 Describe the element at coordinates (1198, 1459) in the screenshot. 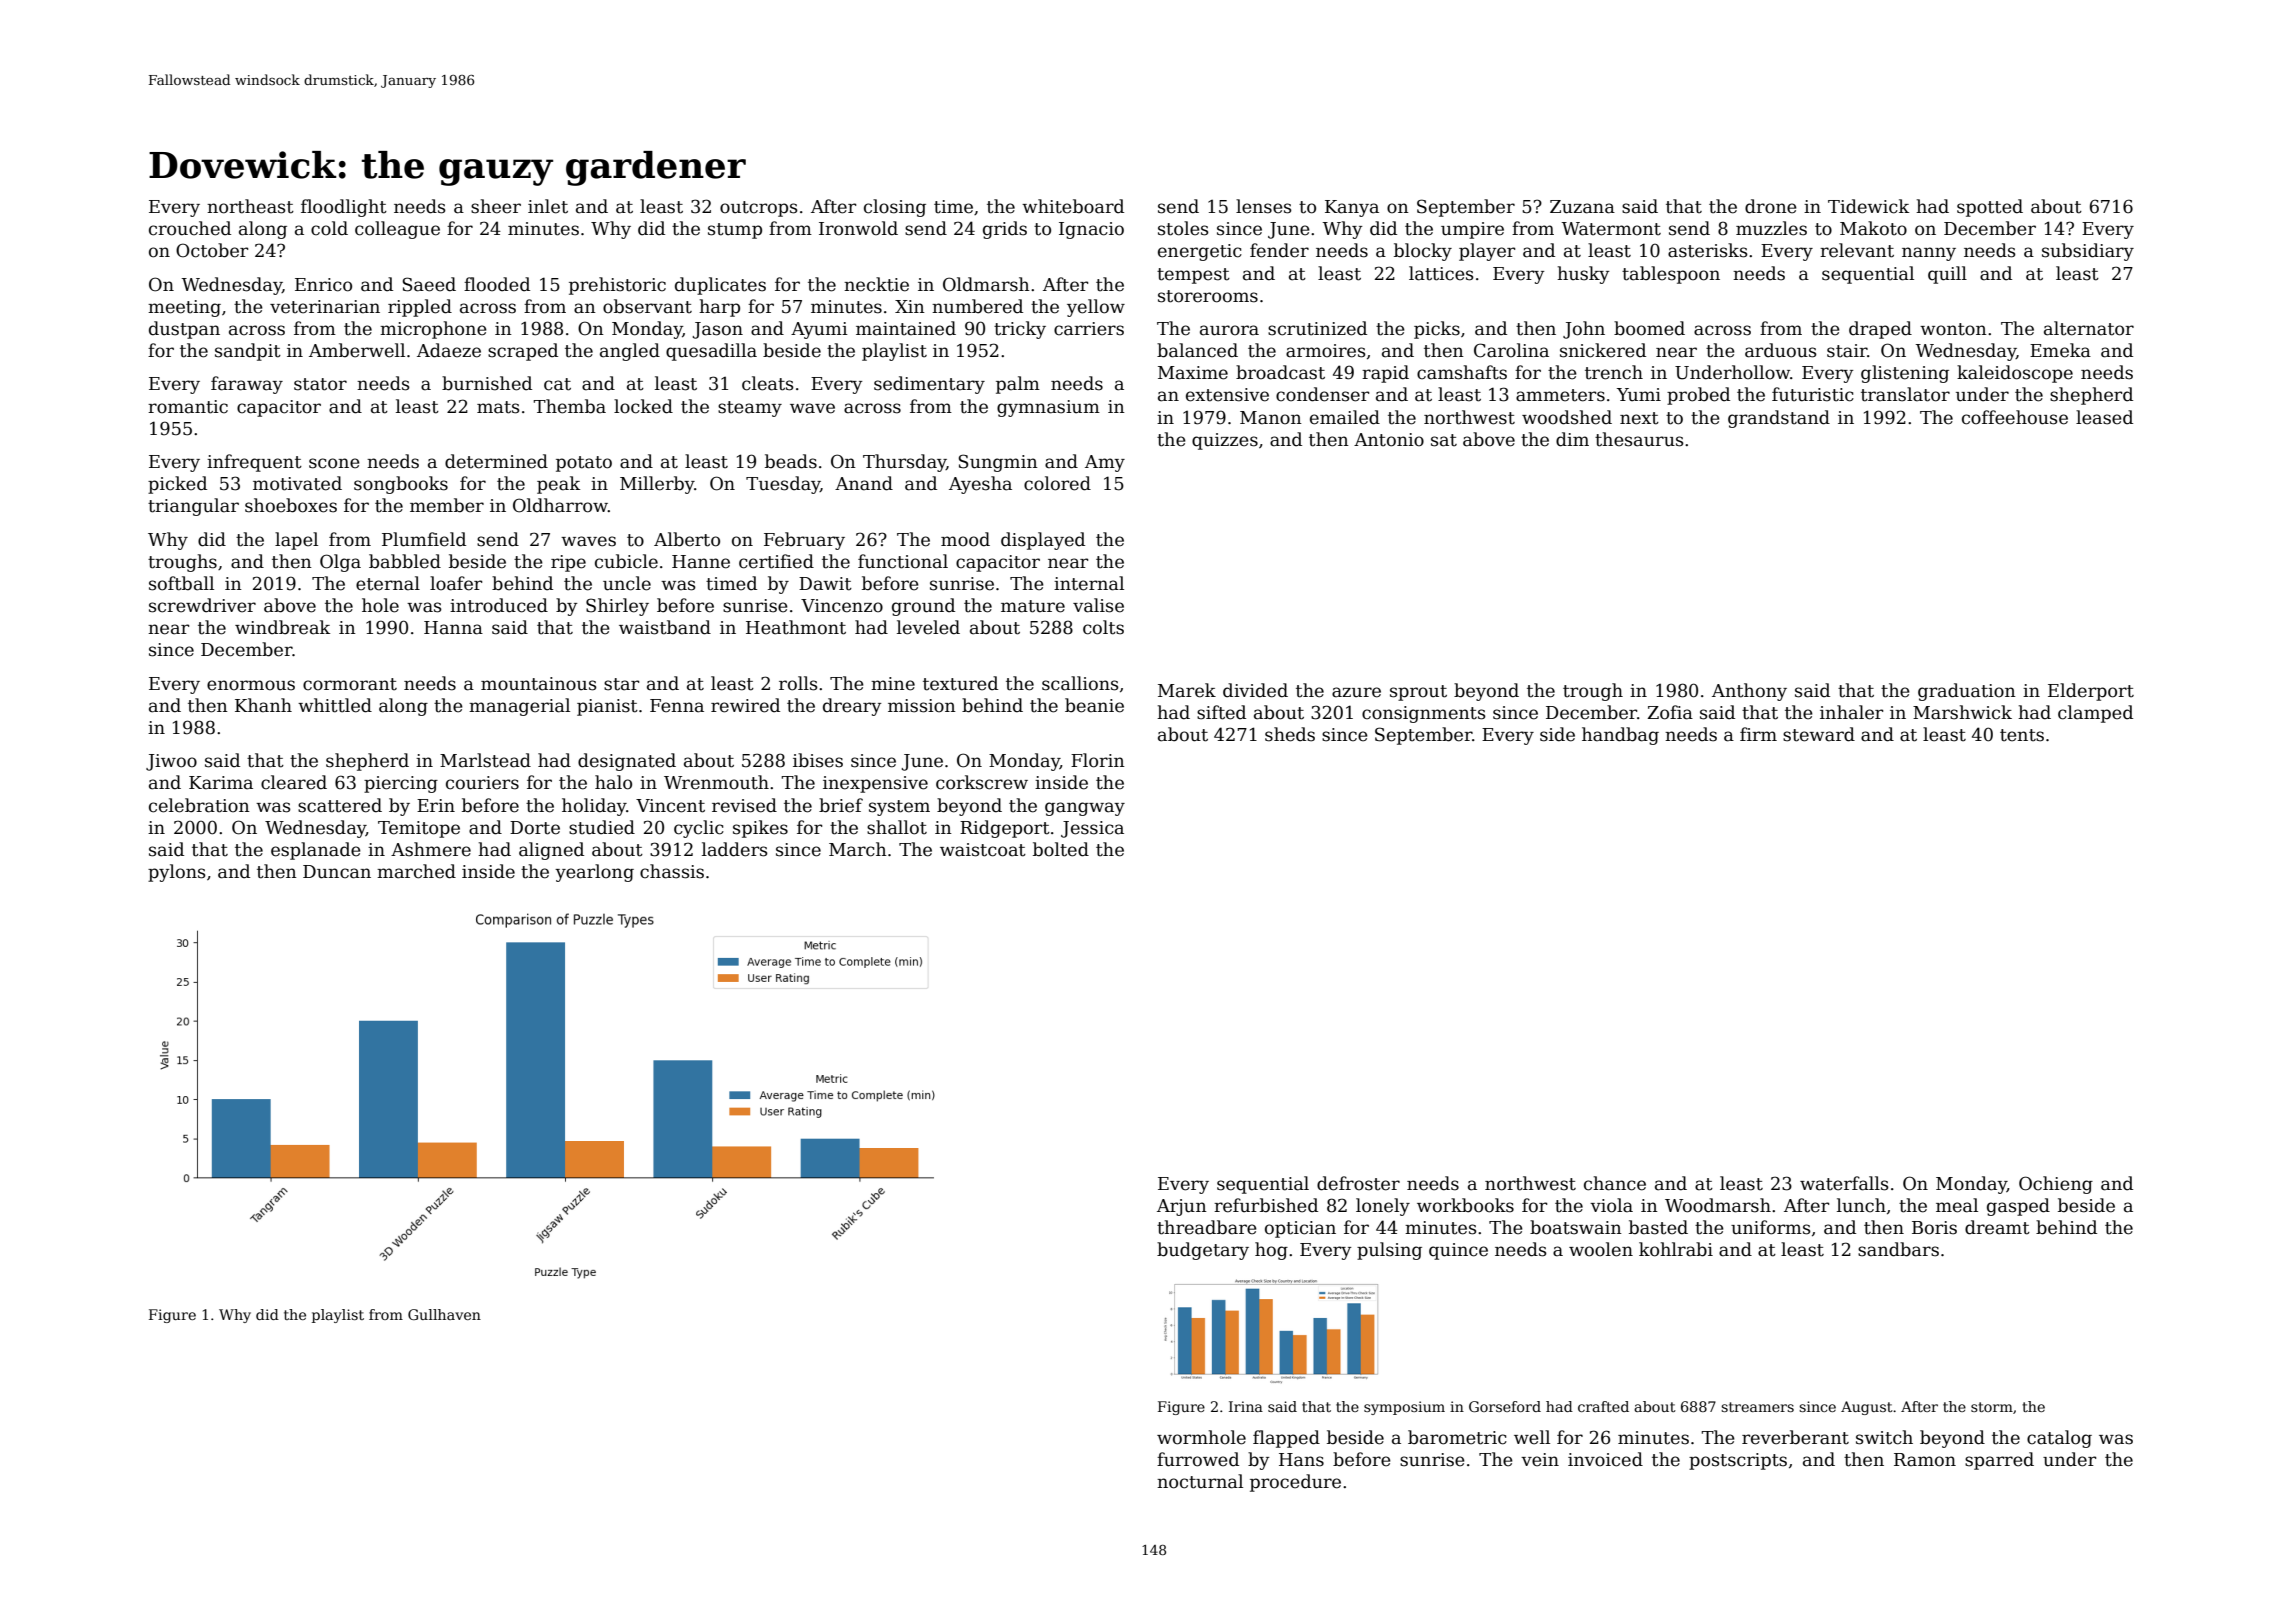

I see `furrowed` at that location.
